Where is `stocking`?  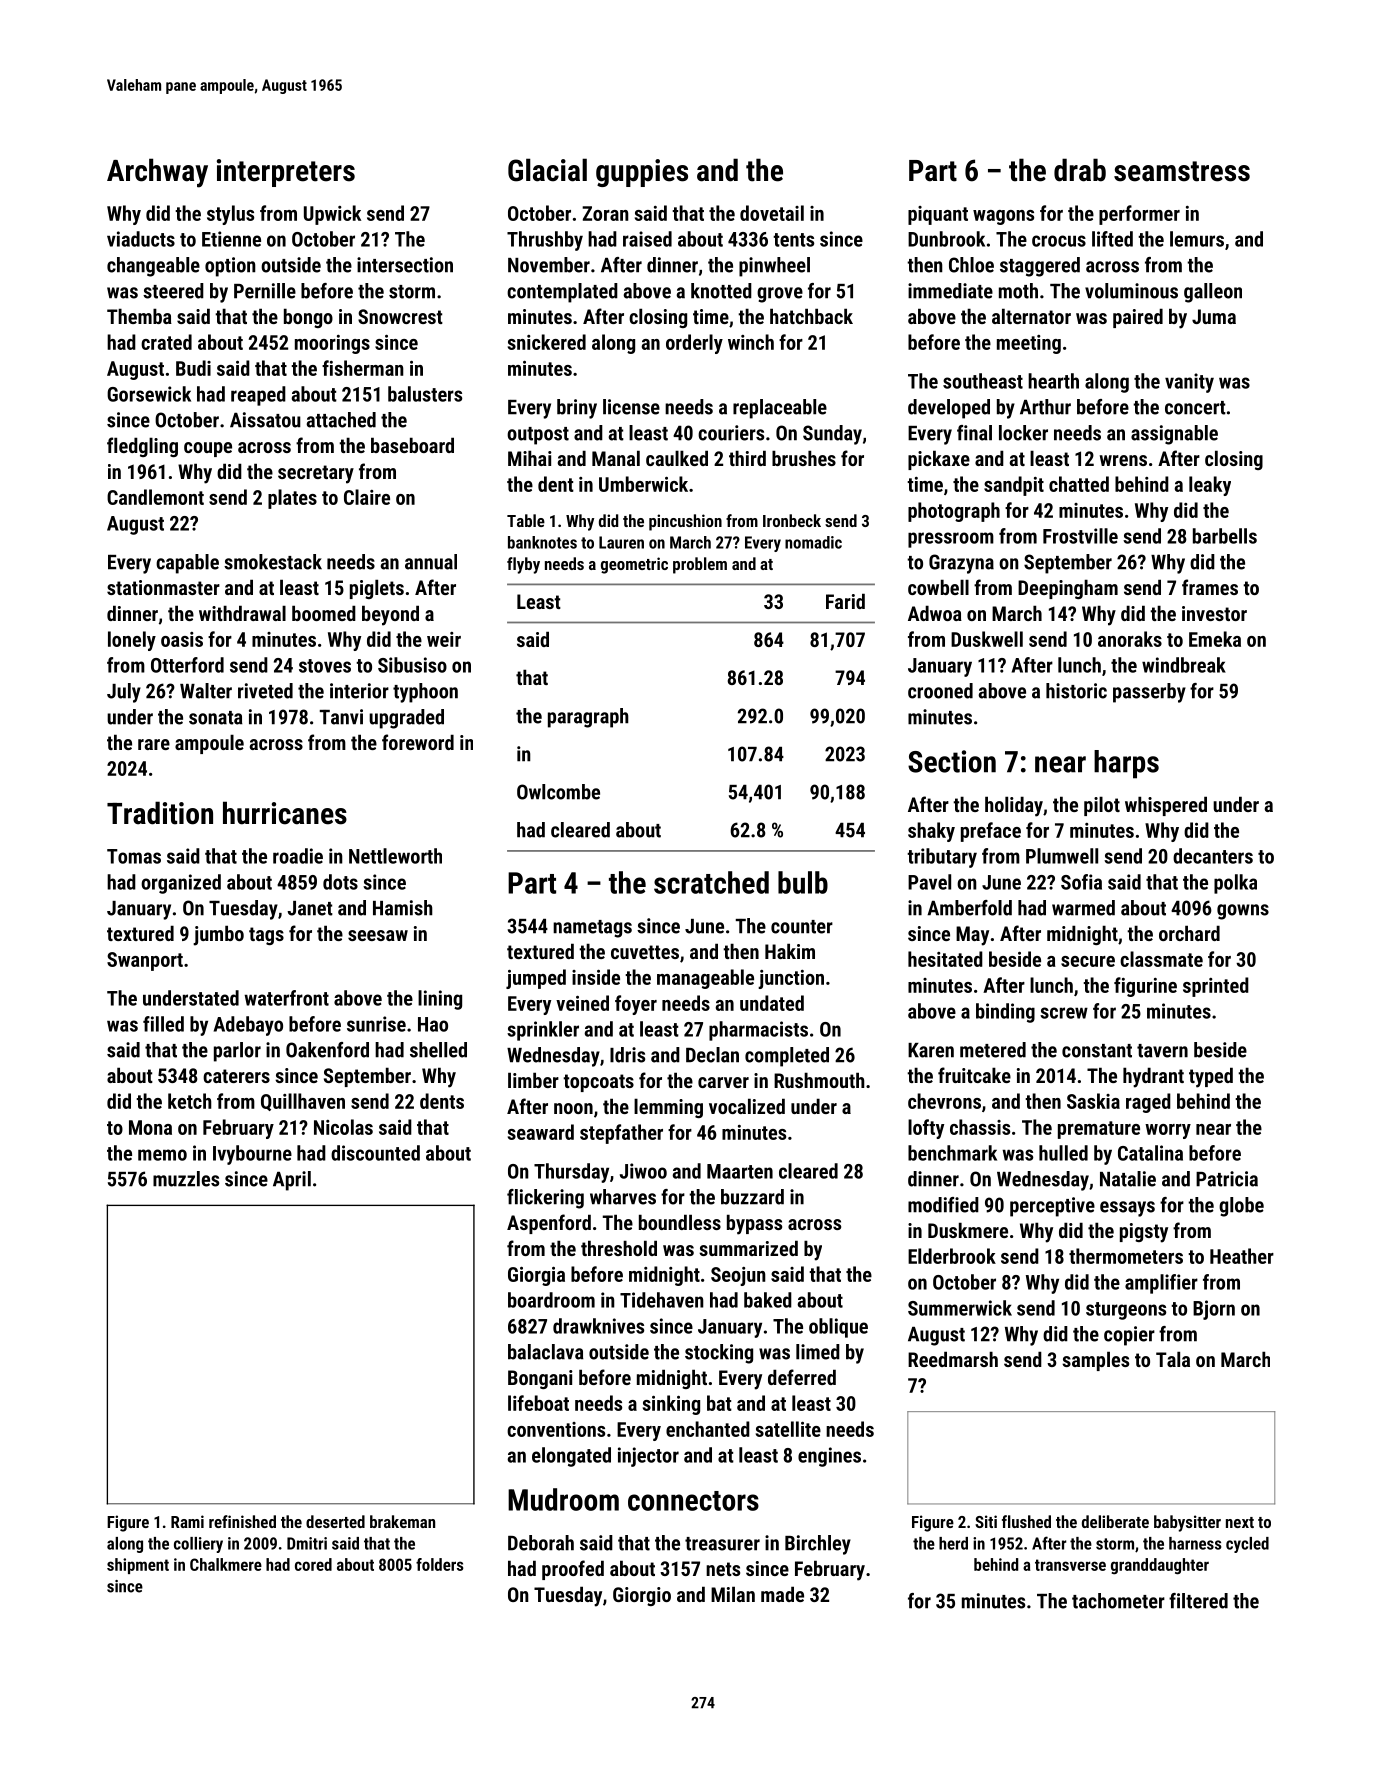
stocking is located at coordinates (719, 1354).
